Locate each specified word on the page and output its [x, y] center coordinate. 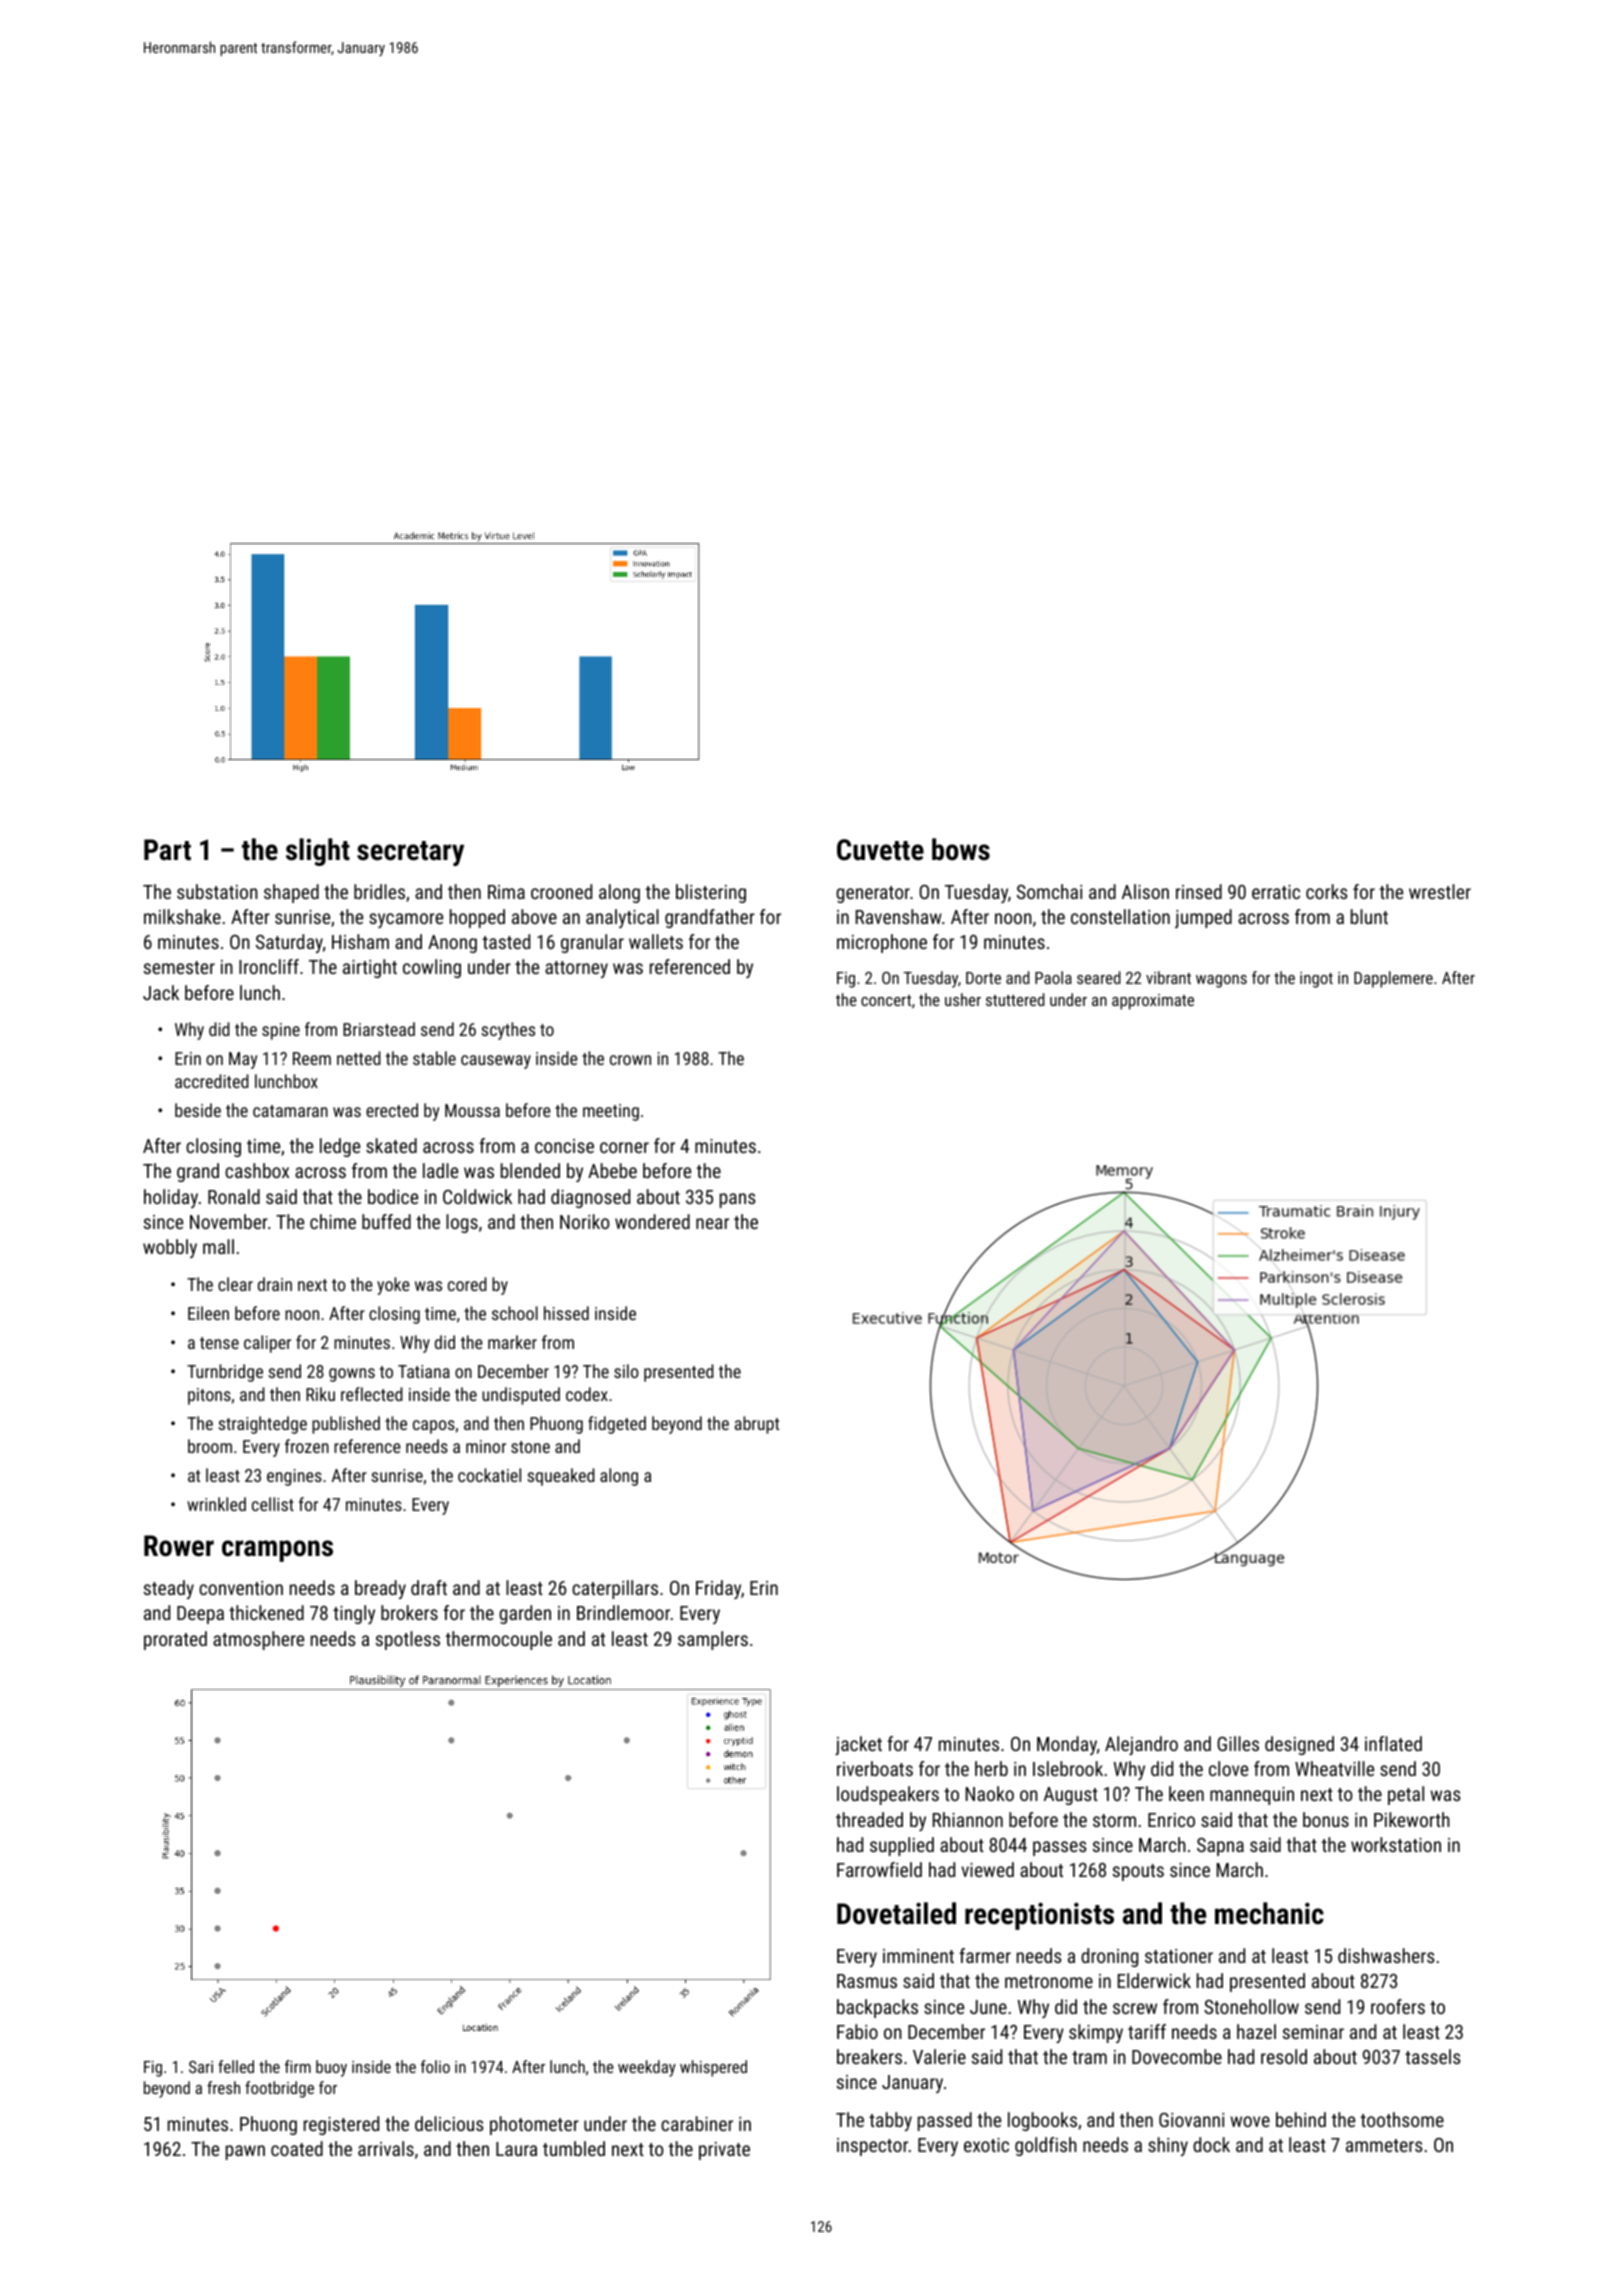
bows [961, 849]
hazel [1256, 2031]
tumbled [574, 2148]
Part [167, 850]
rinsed [1199, 891]
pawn [245, 2152]
